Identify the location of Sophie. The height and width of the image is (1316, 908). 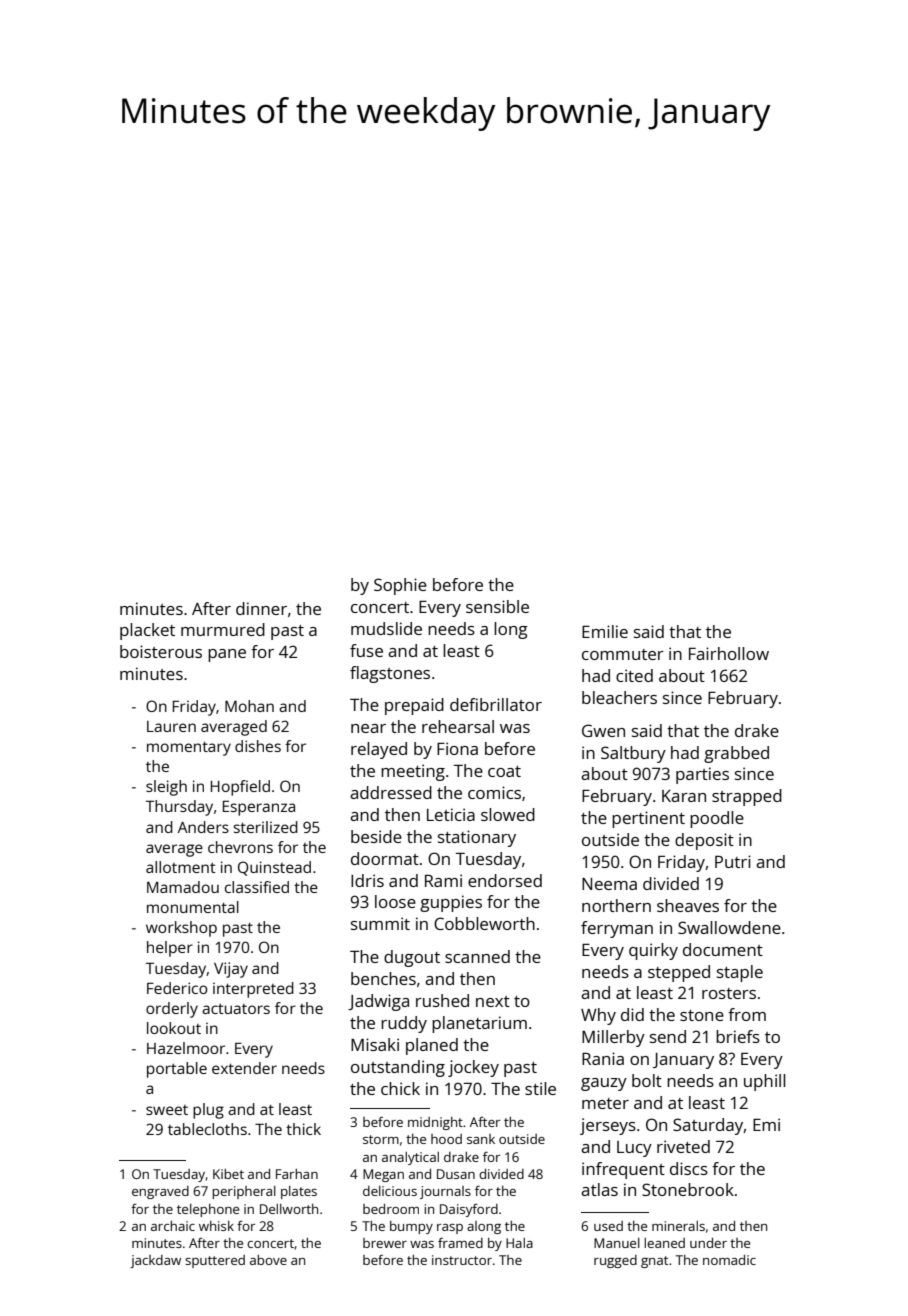
(400, 586).
